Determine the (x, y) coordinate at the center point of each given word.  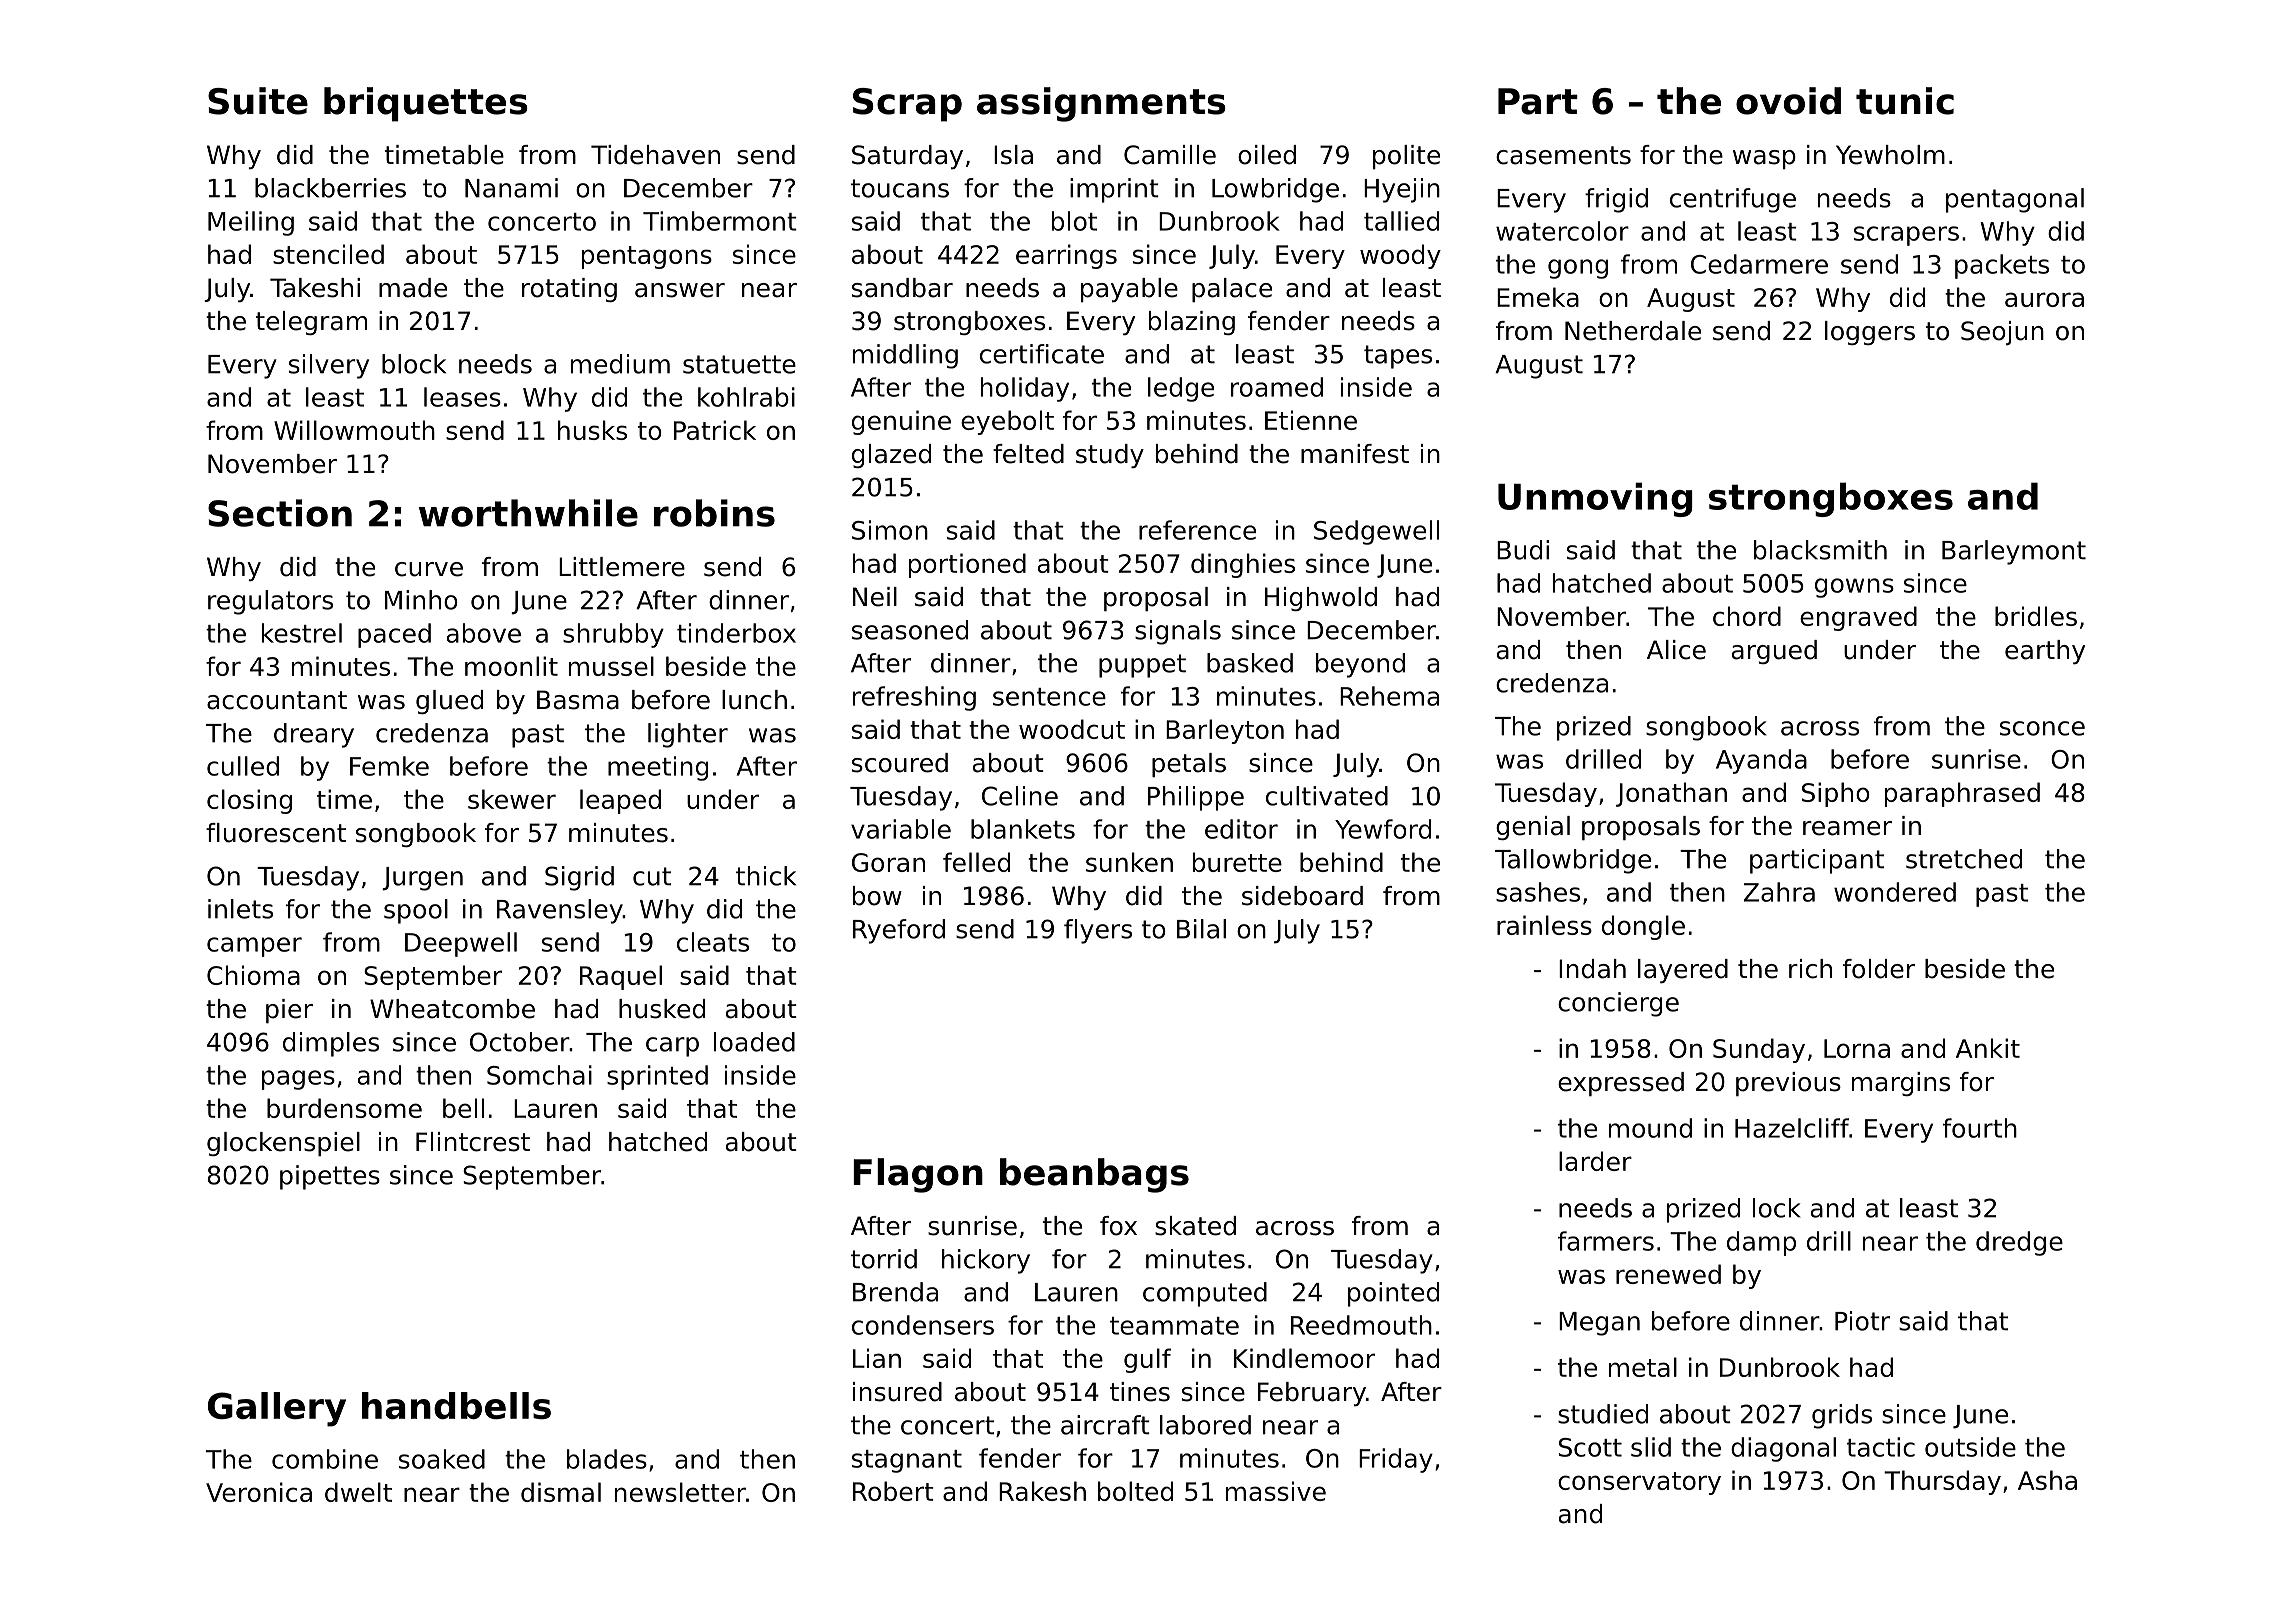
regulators (270, 602)
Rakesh (1042, 1491)
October (520, 1042)
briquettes (426, 104)
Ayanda (1761, 761)
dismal (561, 1492)
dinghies (1243, 565)
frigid (1616, 200)
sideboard (1302, 896)
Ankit (1988, 1048)
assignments (1101, 104)
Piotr (1862, 1321)
